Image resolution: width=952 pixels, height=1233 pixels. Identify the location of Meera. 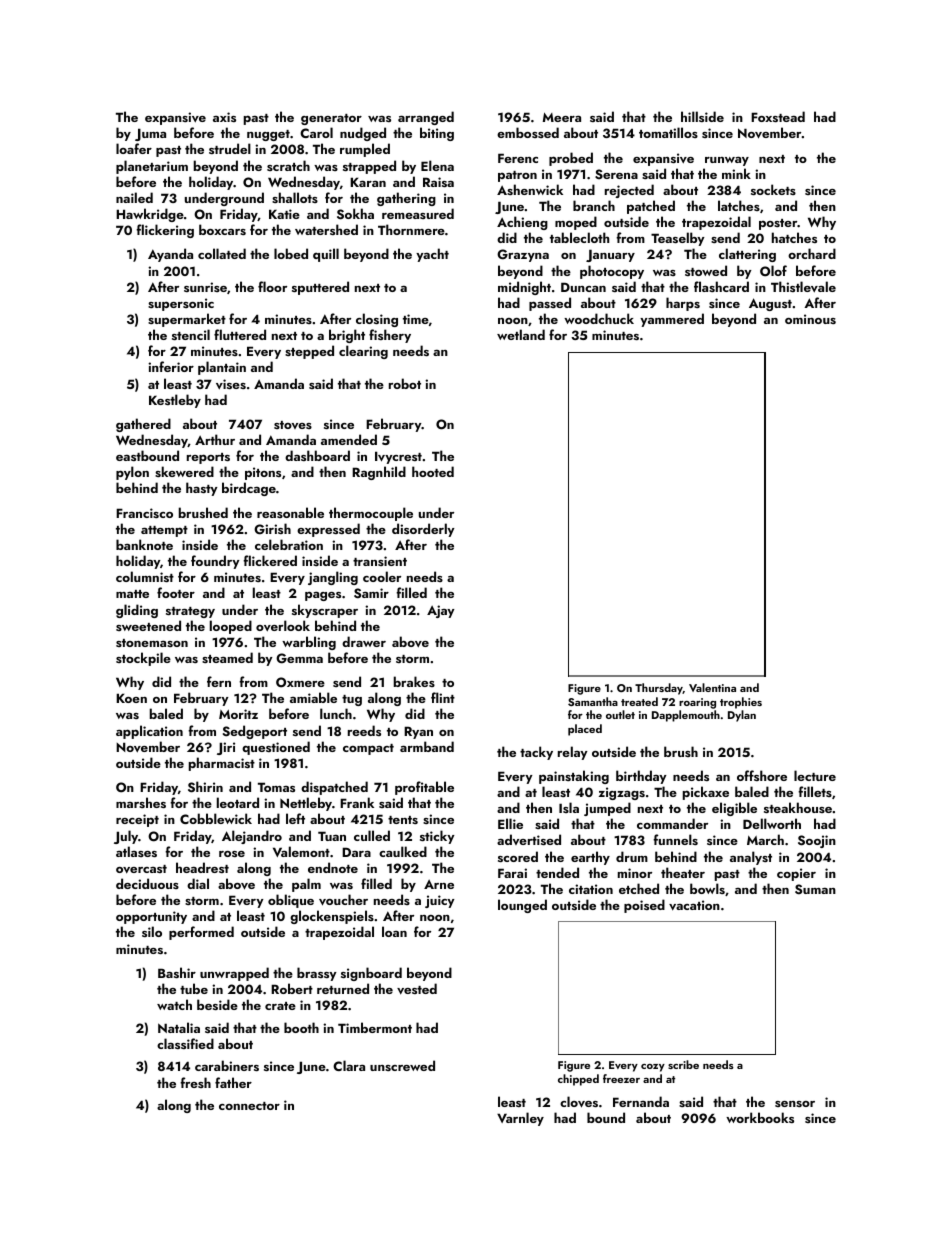
(562, 117).
